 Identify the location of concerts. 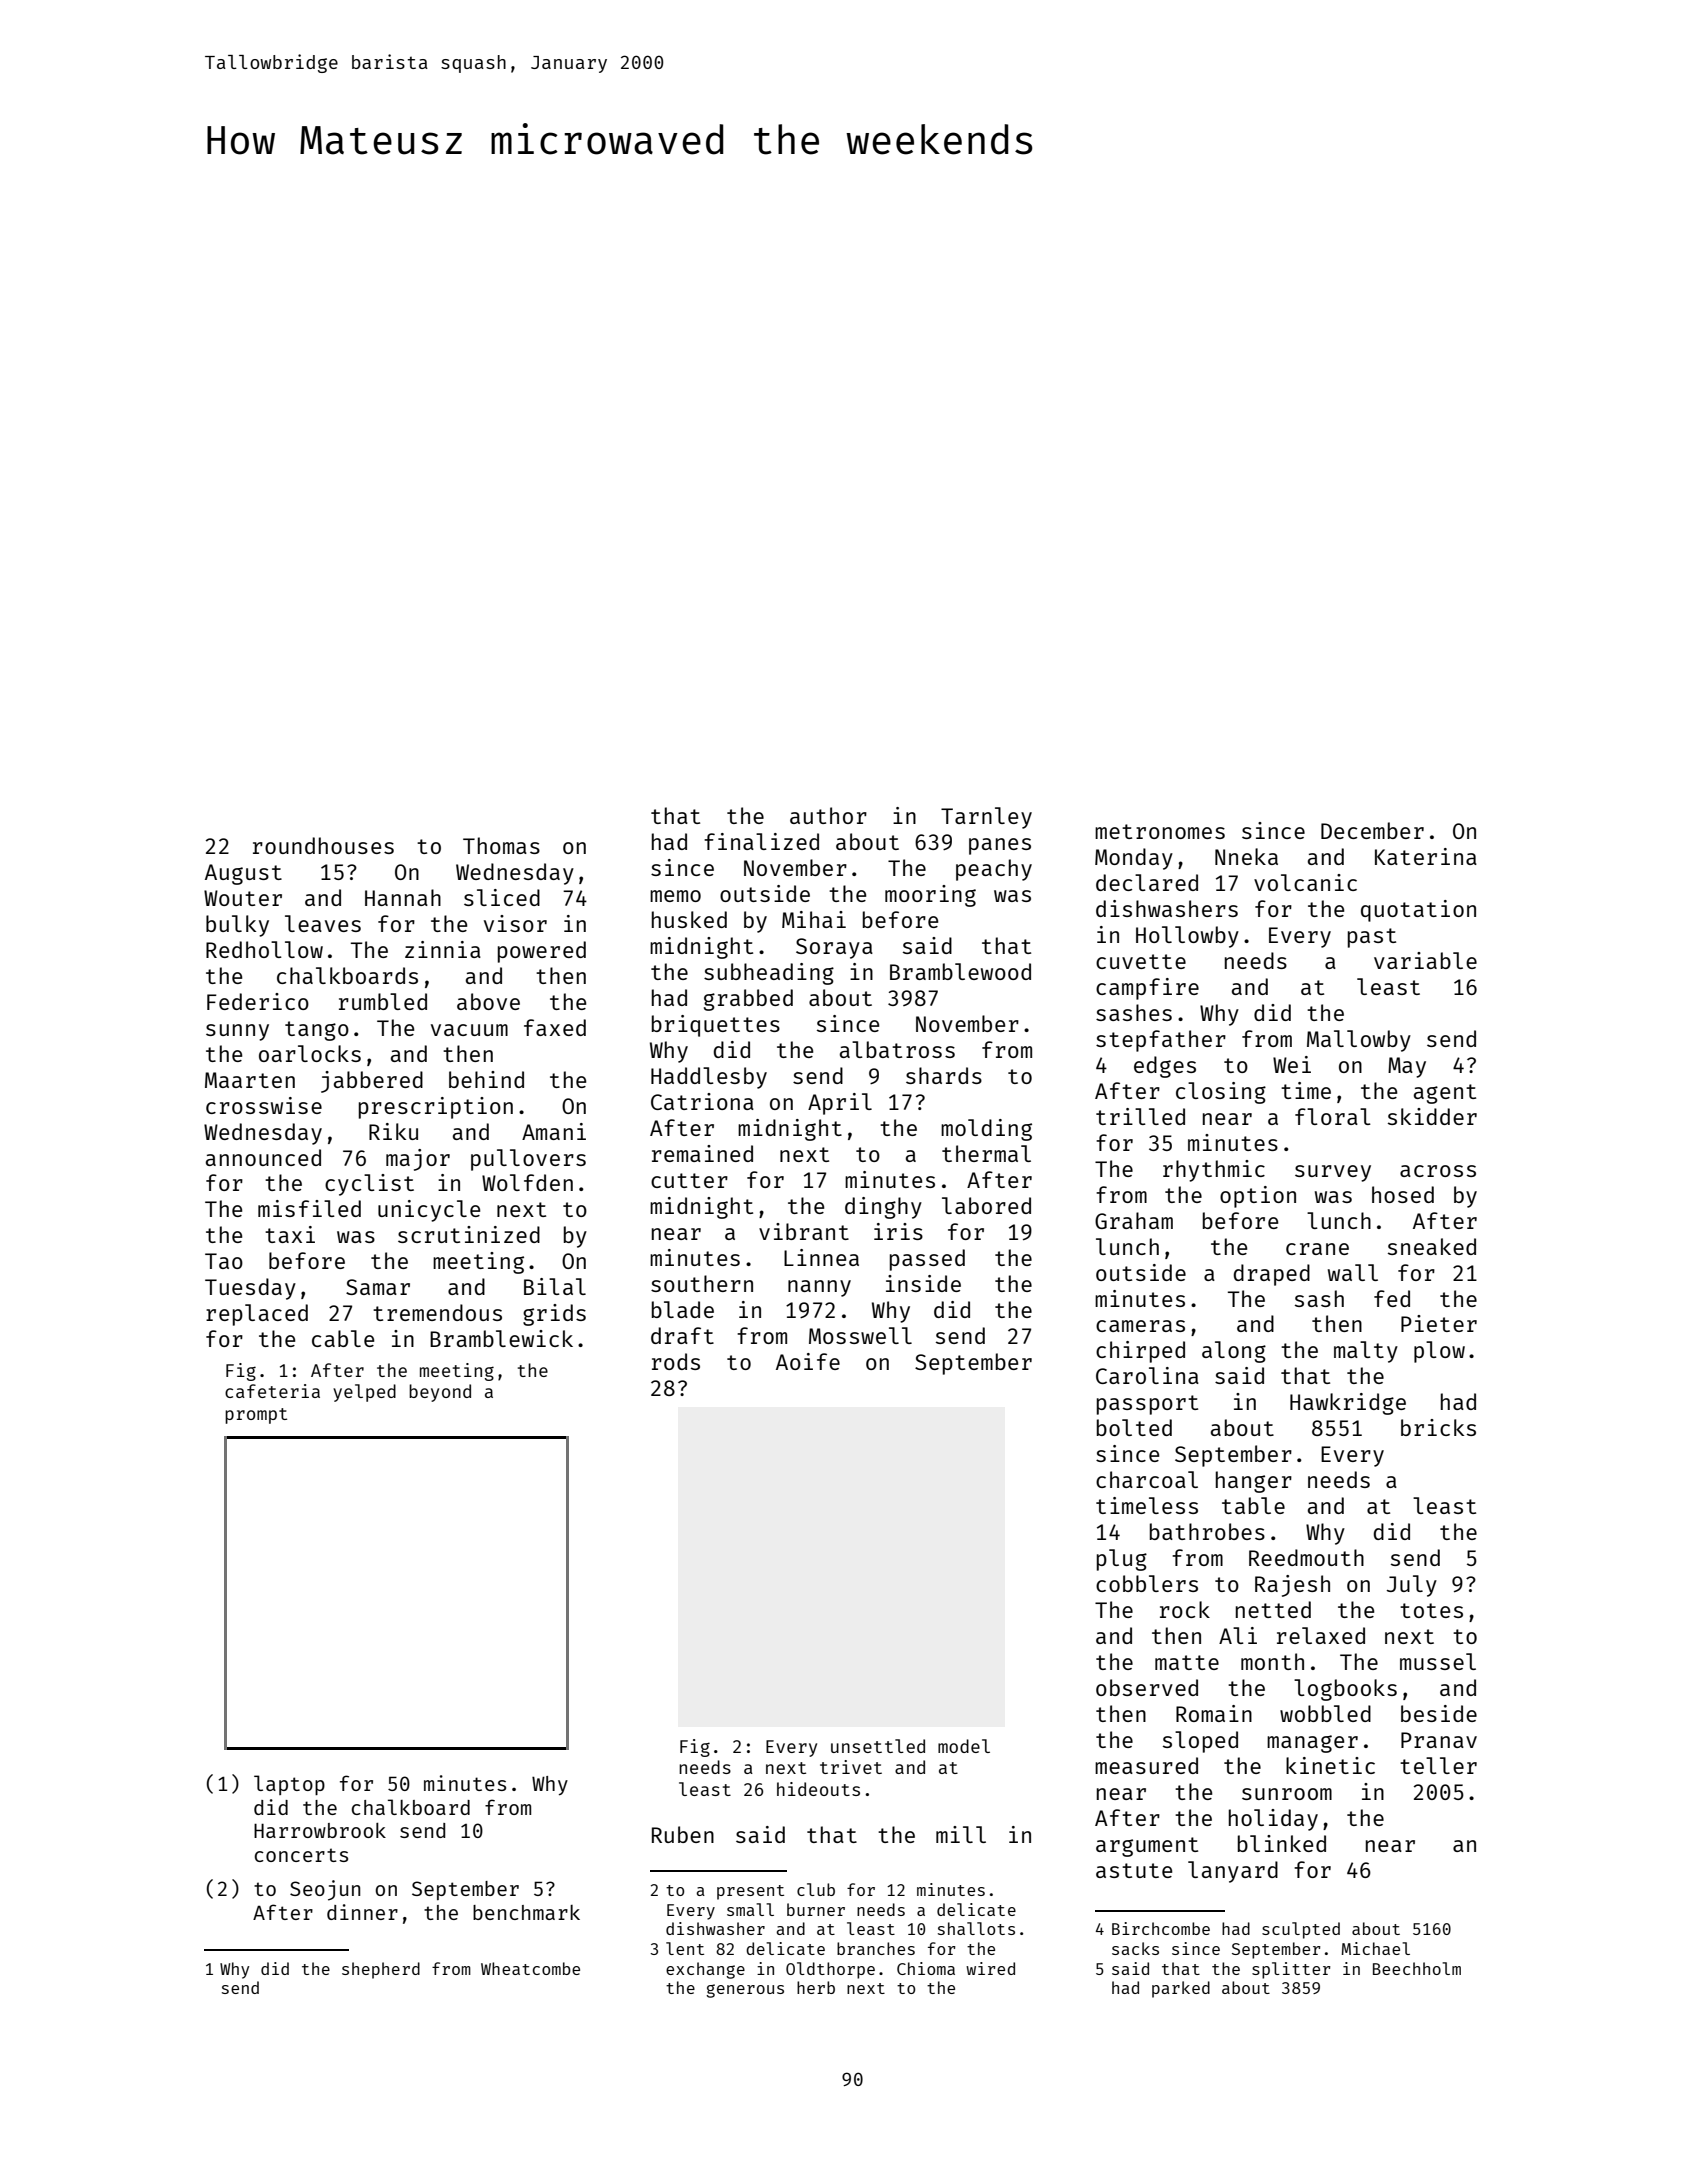
(301, 1855).
